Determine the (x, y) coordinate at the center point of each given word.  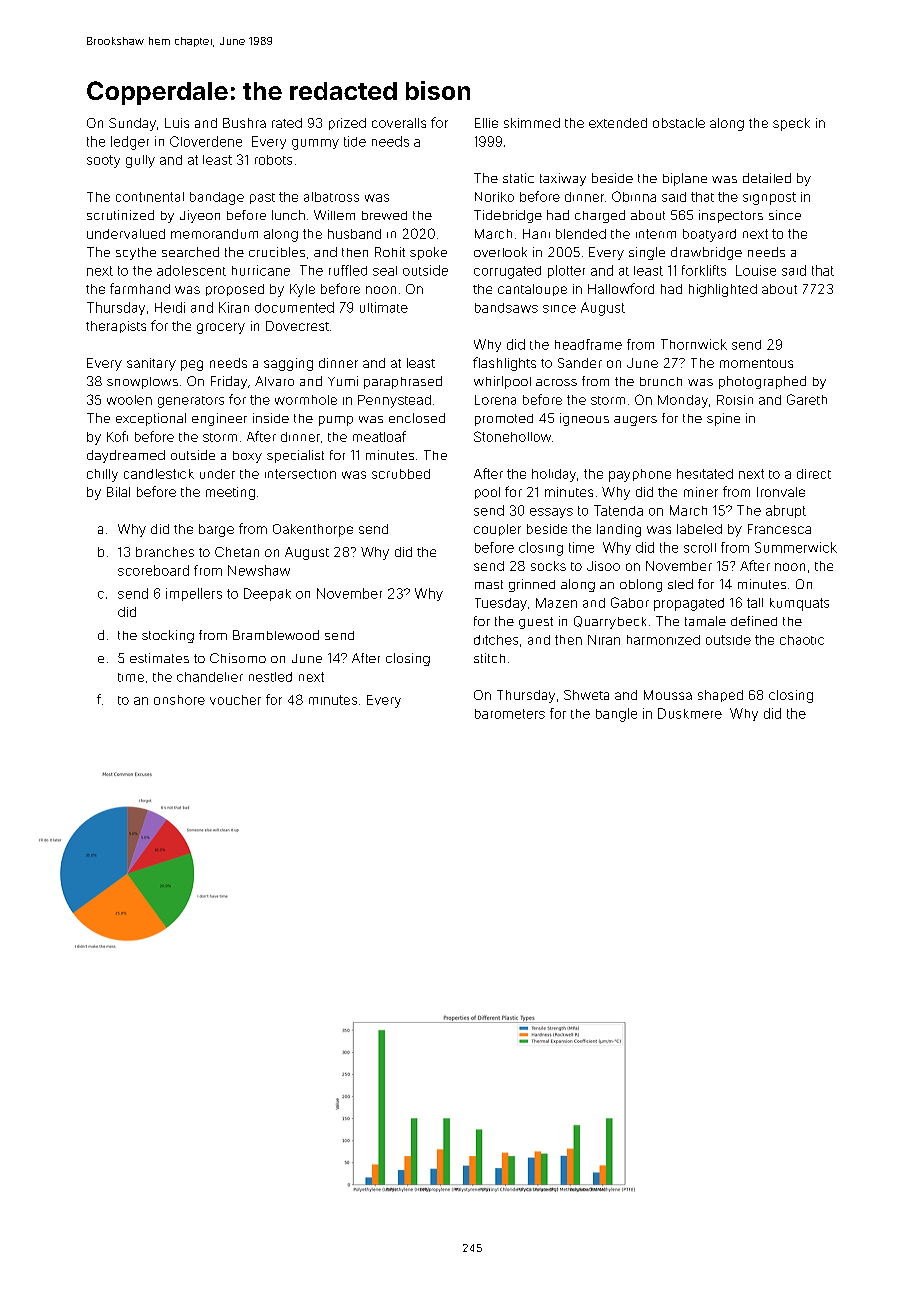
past (262, 198)
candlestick (159, 474)
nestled (270, 677)
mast (489, 584)
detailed (767, 178)
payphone (640, 475)
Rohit (390, 252)
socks (548, 566)
